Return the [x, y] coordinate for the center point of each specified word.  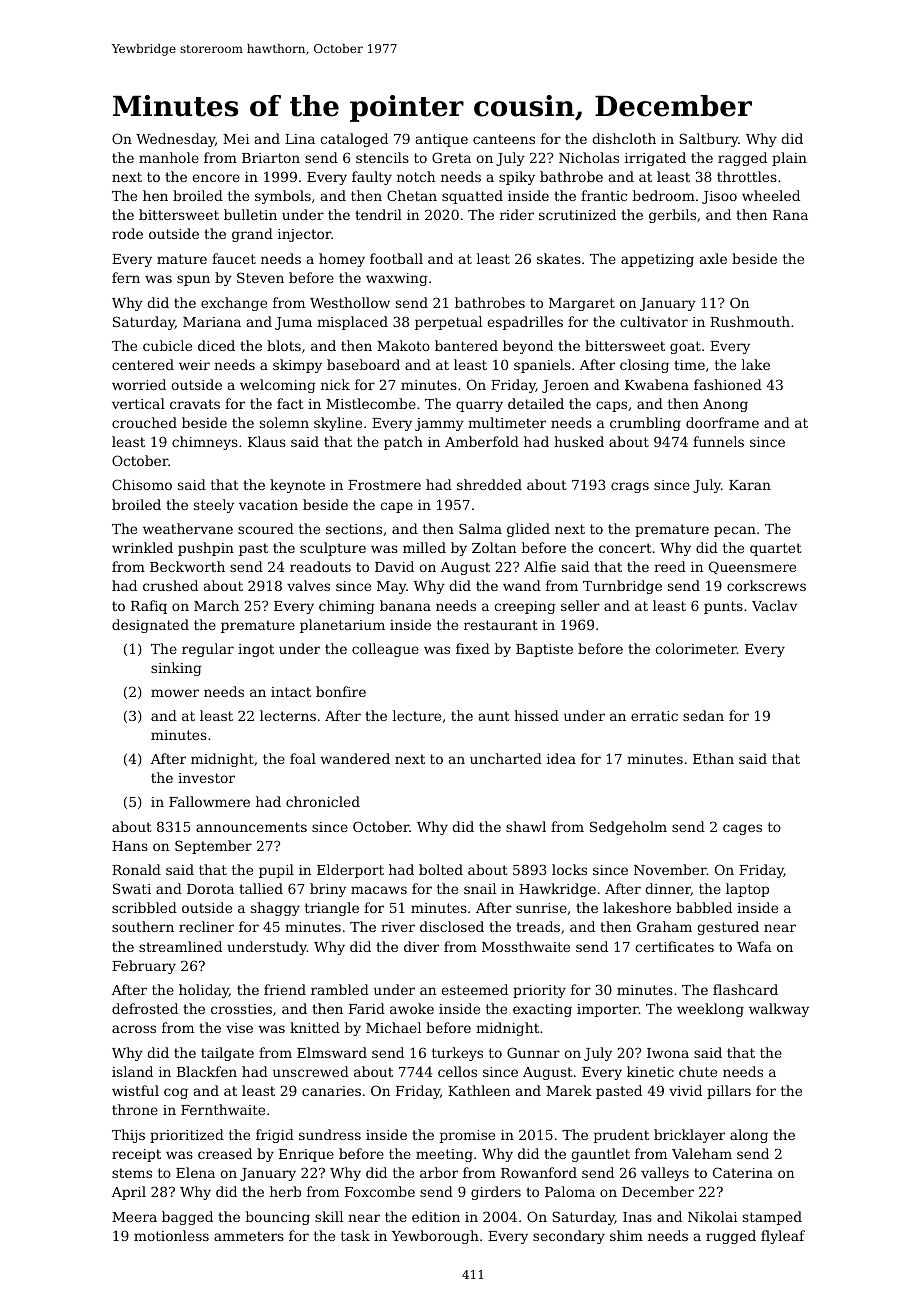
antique [442, 140]
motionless [171, 1235]
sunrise [541, 908]
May [391, 587]
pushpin [206, 549]
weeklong [710, 1010]
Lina [300, 139]
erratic [654, 716]
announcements [251, 827]
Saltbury [709, 140]
